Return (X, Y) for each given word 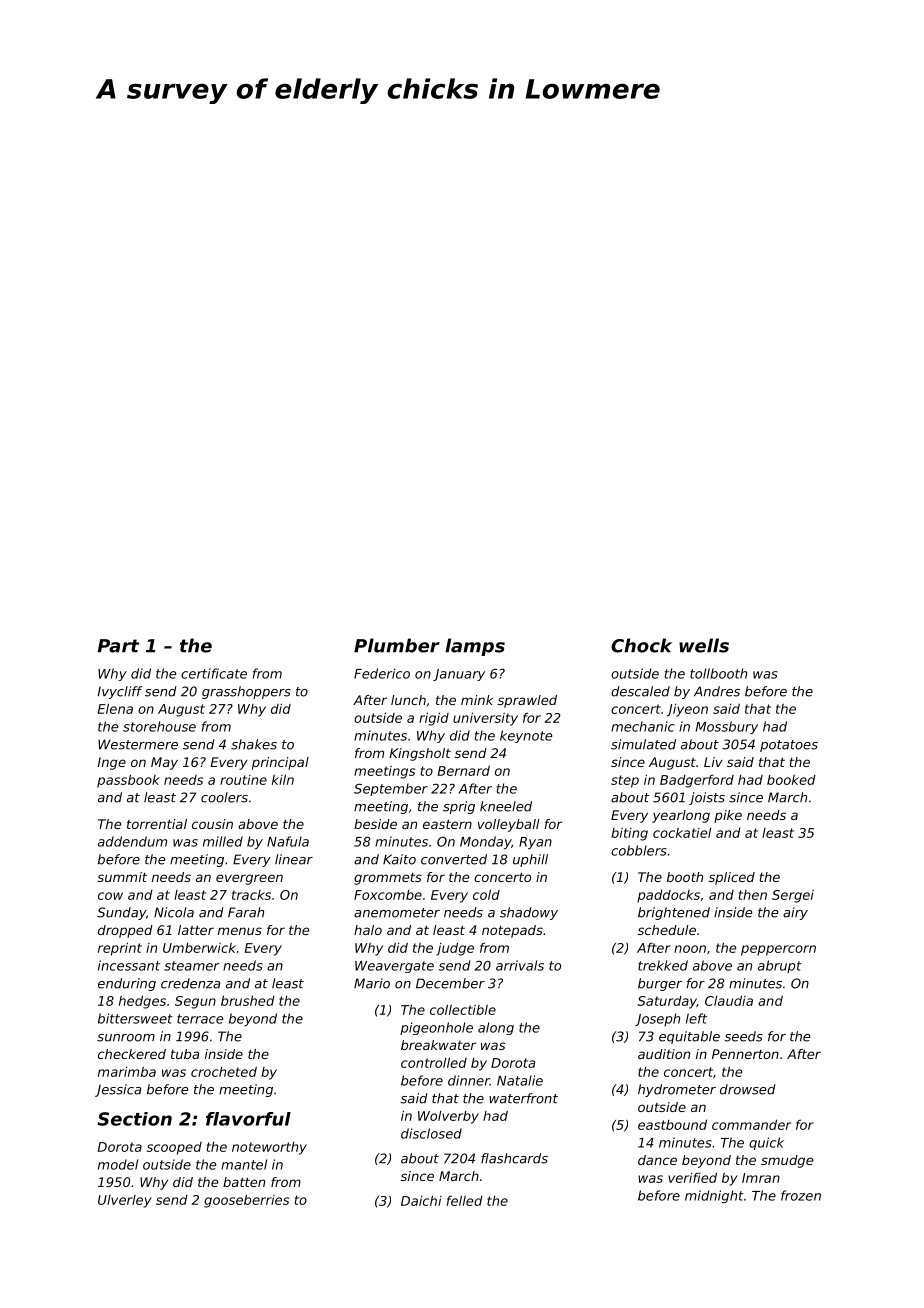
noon (690, 949)
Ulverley (125, 1201)
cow (110, 896)
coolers (224, 797)
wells (704, 645)
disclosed (431, 1133)
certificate (214, 673)
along (496, 1028)
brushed (248, 1000)
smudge (787, 1161)
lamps (475, 647)
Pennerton (745, 1054)
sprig (459, 807)
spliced (732, 878)
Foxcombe (388, 895)
